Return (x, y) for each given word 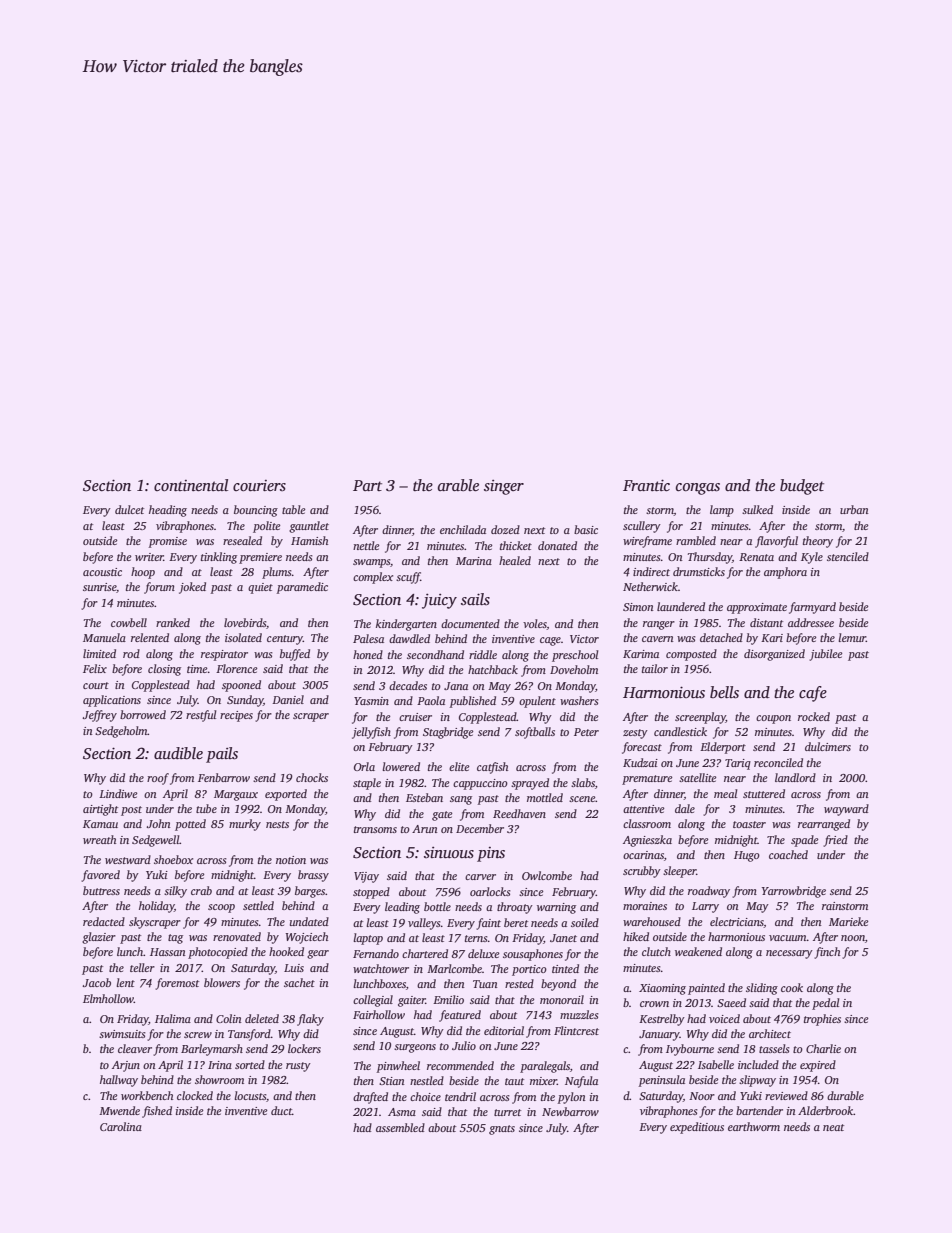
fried (835, 841)
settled (258, 905)
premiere (260, 558)
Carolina (121, 1126)
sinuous (449, 852)
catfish (492, 768)
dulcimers (828, 746)
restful (201, 716)
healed (515, 560)
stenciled (848, 556)
